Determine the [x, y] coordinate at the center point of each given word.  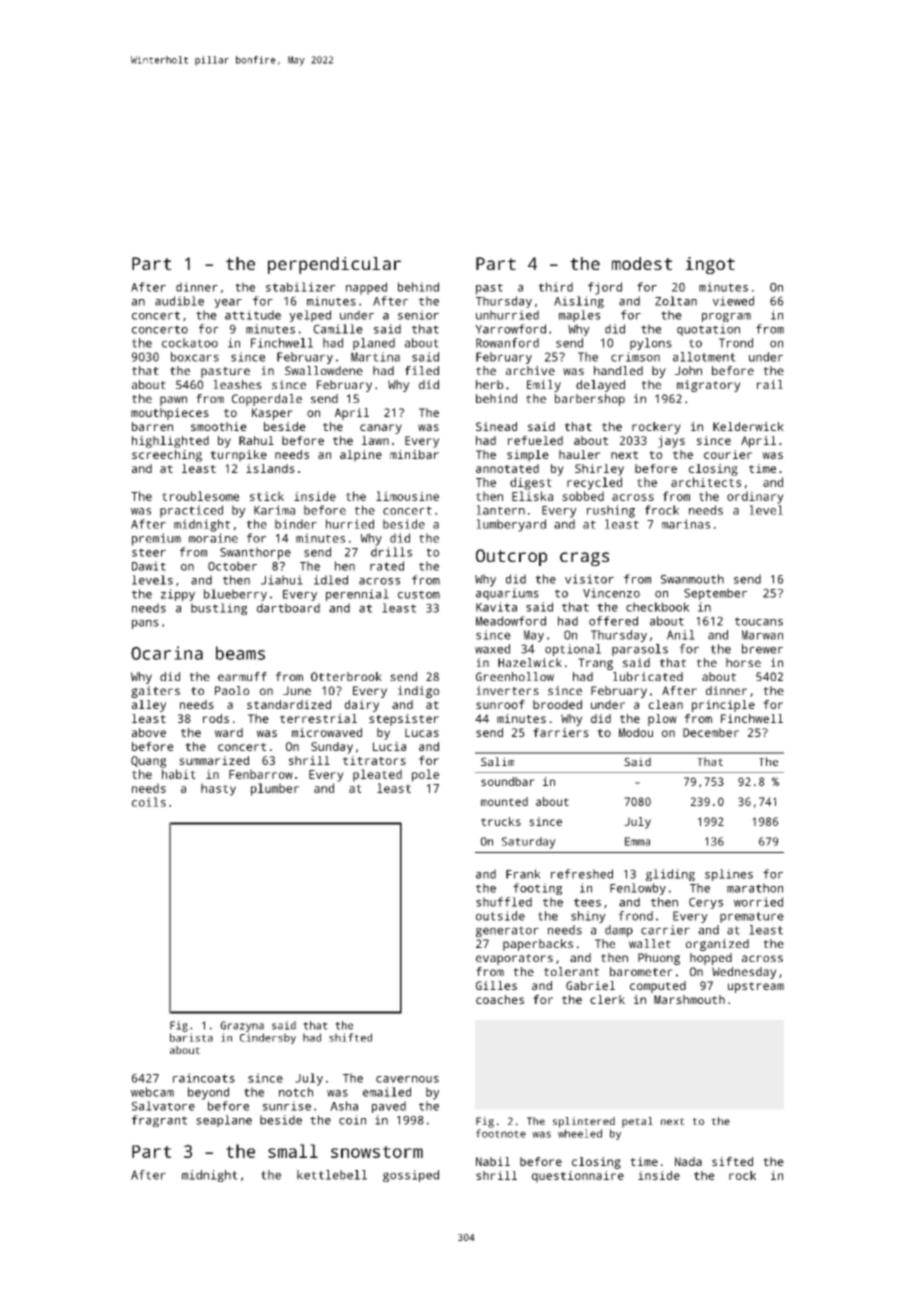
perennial [357, 595]
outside [500, 916]
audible [179, 301]
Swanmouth [692, 579]
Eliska [532, 496]
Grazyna [242, 1026]
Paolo [232, 690]
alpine [361, 456]
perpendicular [334, 265]
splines [729, 875]
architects [706, 482]
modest [642, 263]
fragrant [159, 1121]
